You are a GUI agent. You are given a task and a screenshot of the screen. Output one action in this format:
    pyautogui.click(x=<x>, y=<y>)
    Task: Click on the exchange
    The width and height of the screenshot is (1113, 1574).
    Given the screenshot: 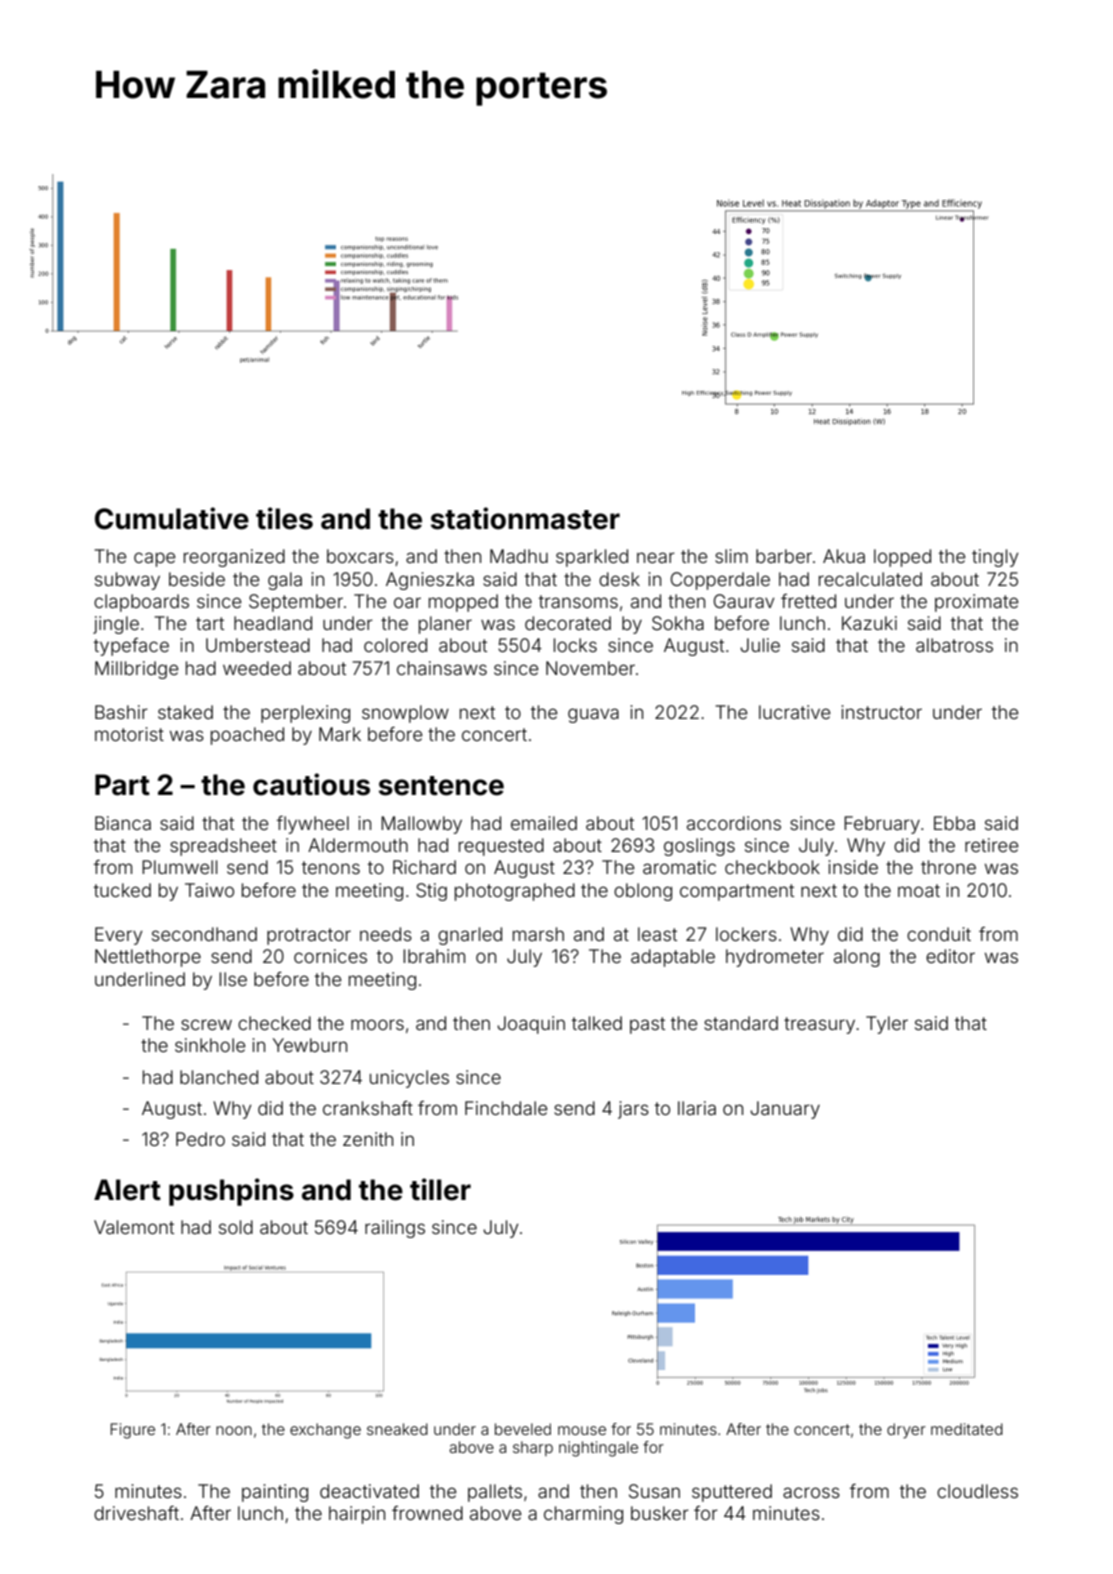 What is the action you would take?
    pyautogui.click(x=325, y=1431)
